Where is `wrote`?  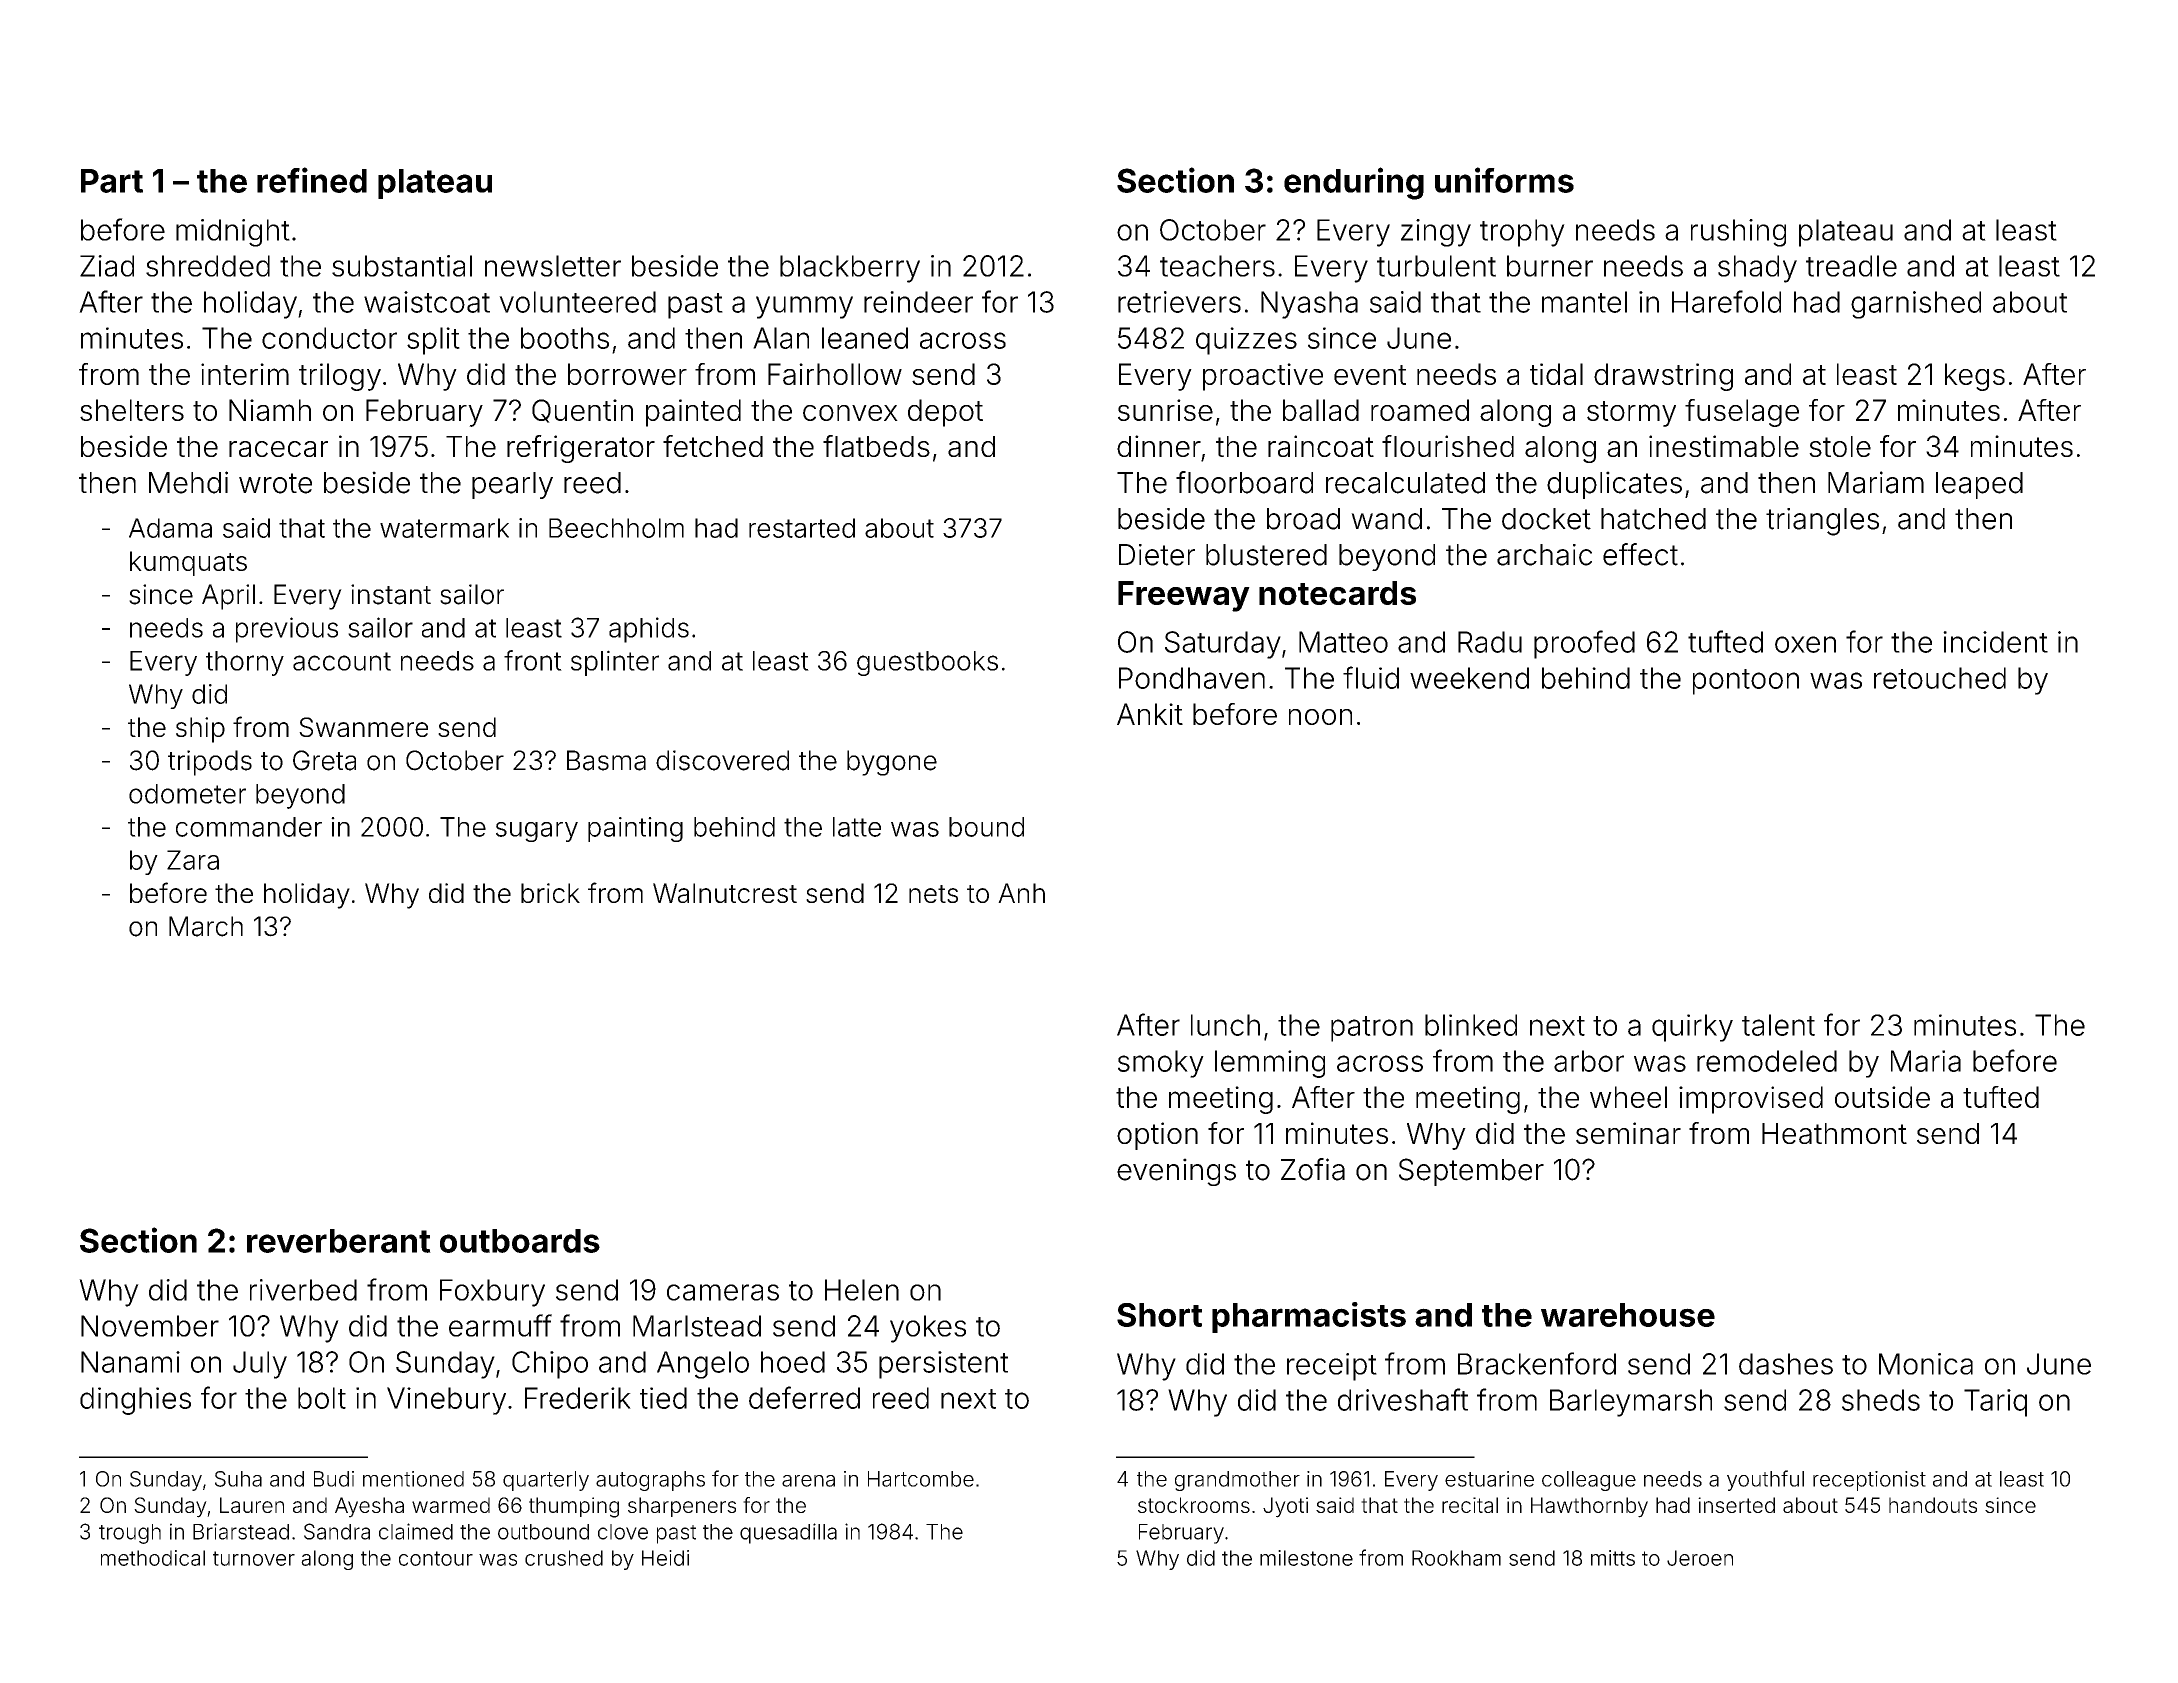 wrote is located at coordinates (275, 483).
